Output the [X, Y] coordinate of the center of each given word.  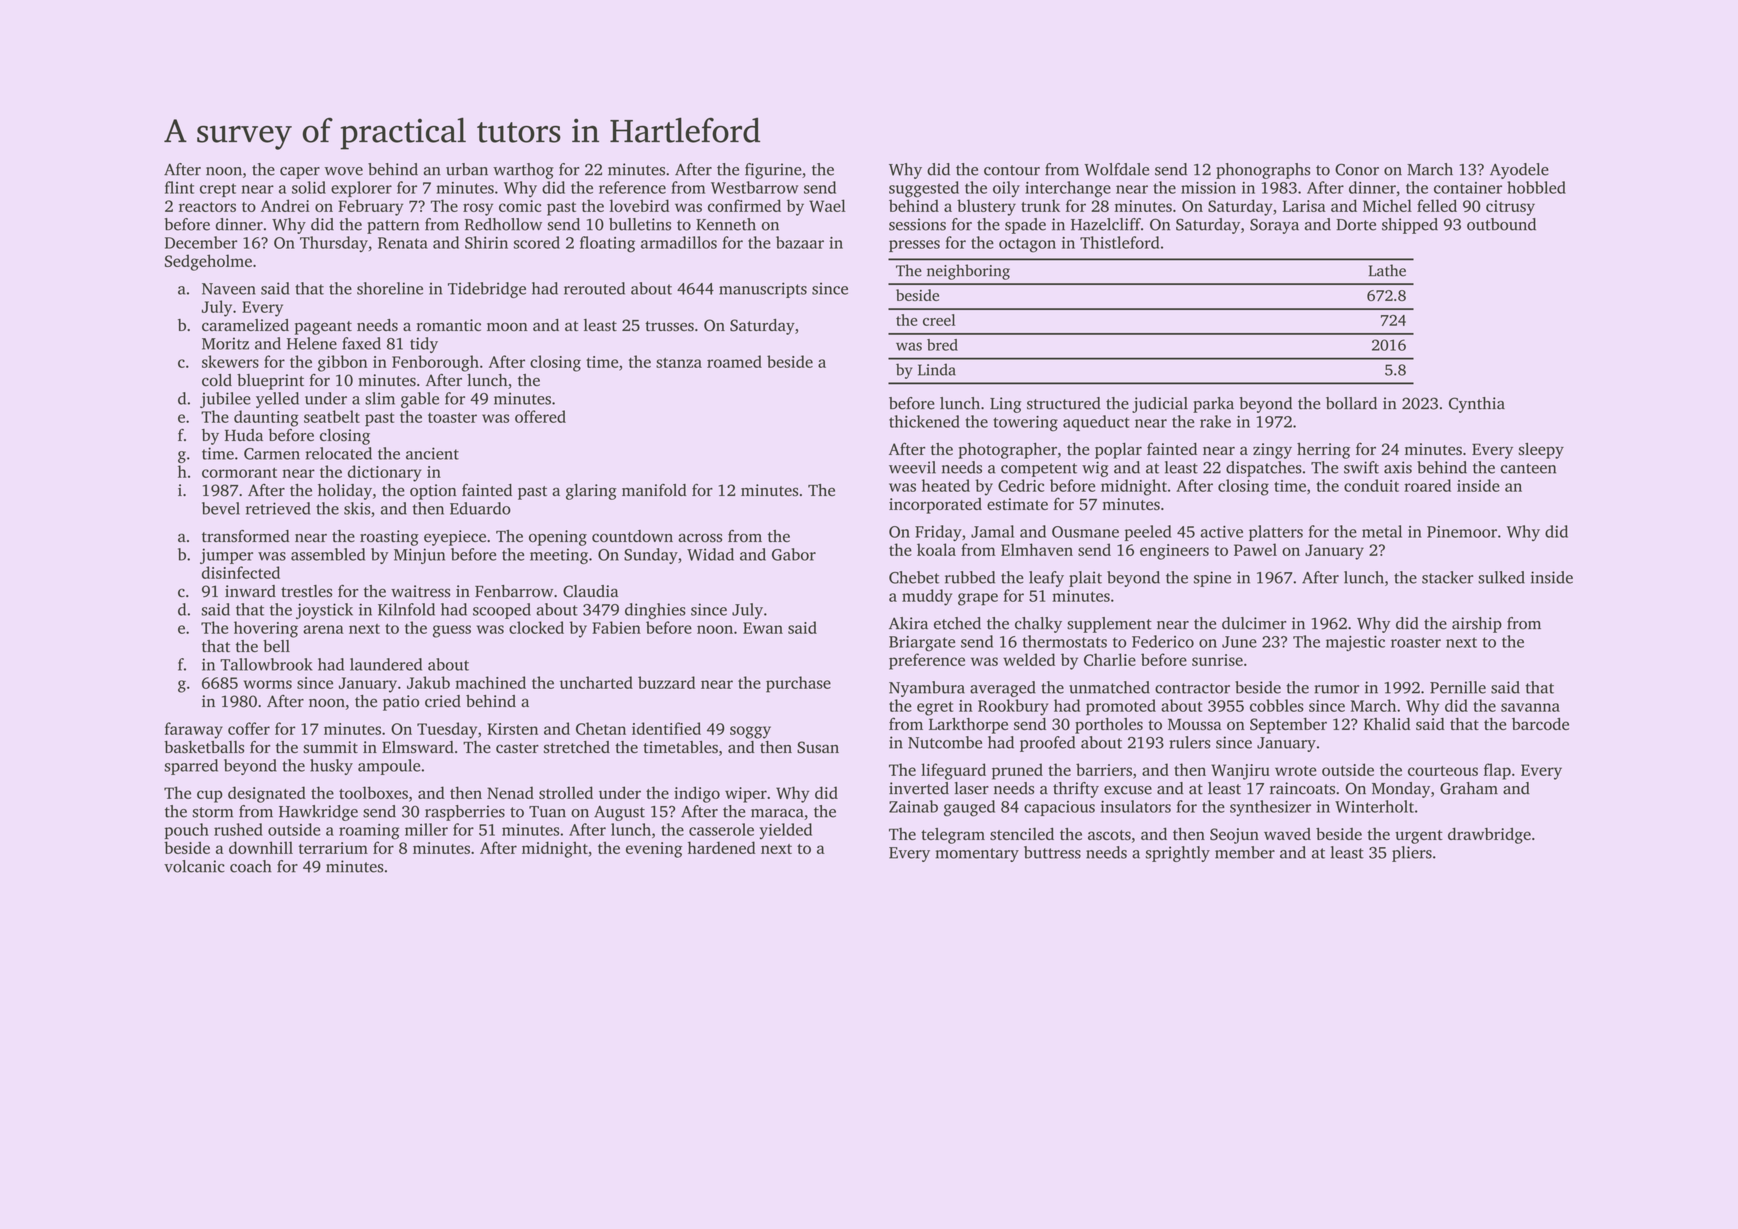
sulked [1501, 577]
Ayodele [1519, 171]
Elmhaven [1037, 549]
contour [1012, 170]
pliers [1412, 854]
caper [300, 173]
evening [654, 850]
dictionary [384, 473]
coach [251, 866]
